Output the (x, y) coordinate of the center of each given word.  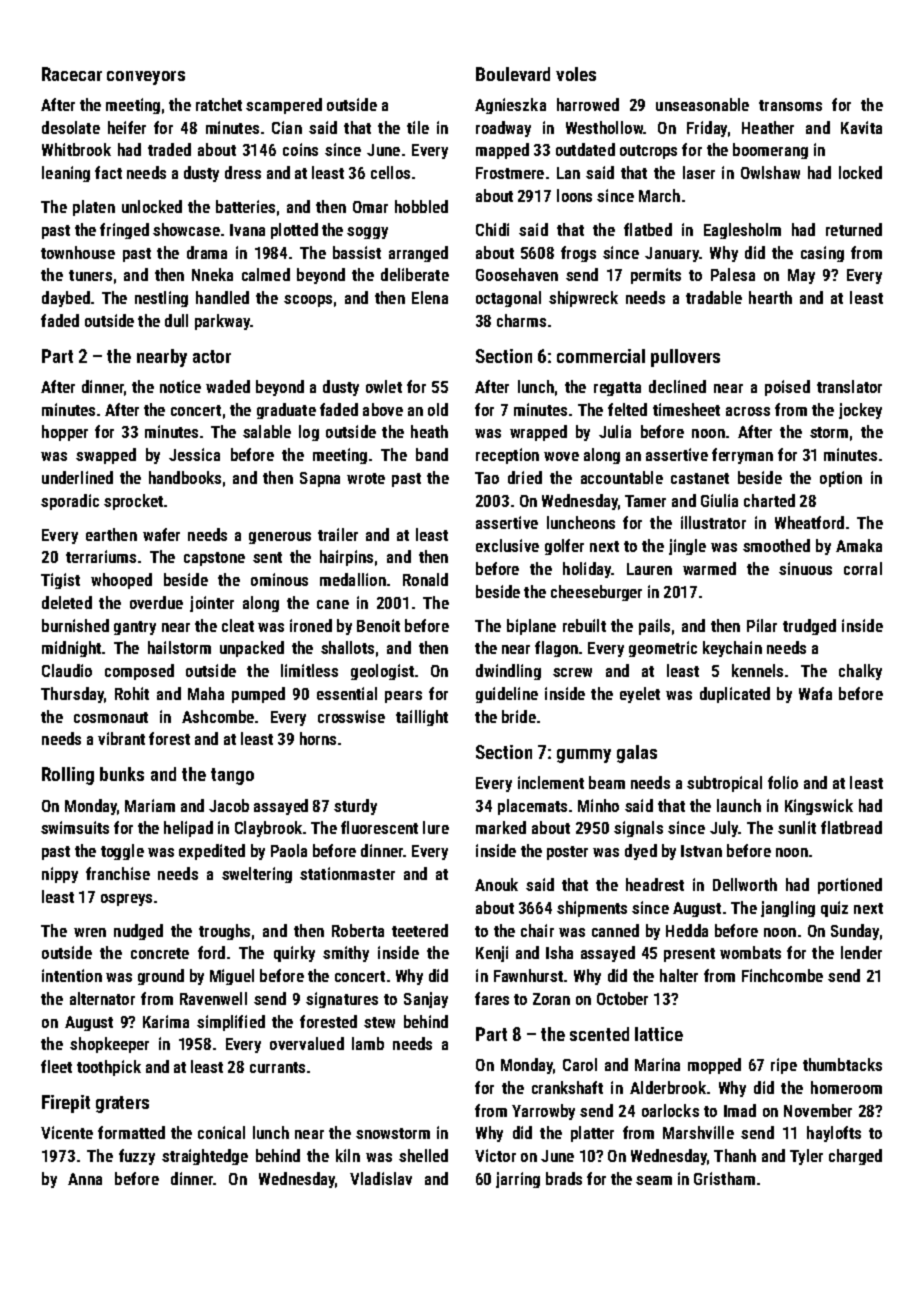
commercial (601, 356)
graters (122, 1104)
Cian (287, 127)
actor (212, 356)
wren (90, 932)
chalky (860, 672)
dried (525, 477)
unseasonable (702, 104)
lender (861, 952)
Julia (615, 431)
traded (169, 149)
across (748, 411)
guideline (507, 695)
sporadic (70, 502)
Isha (559, 952)
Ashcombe (218, 716)
